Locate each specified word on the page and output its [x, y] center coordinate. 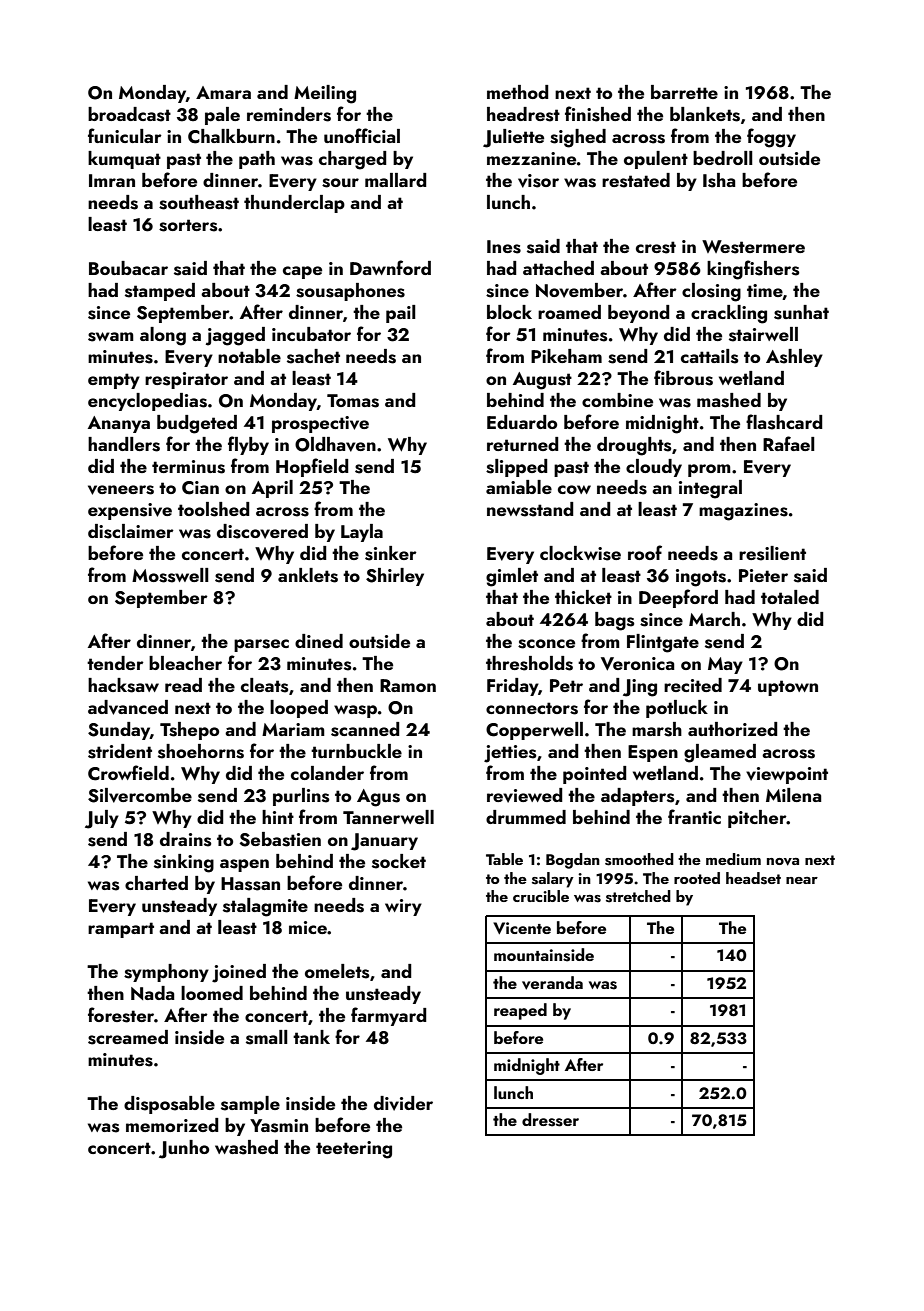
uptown [788, 688]
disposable [169, 1105]
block [509, 312]
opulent [656, 160]
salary [553, 880]
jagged [235, 336]
